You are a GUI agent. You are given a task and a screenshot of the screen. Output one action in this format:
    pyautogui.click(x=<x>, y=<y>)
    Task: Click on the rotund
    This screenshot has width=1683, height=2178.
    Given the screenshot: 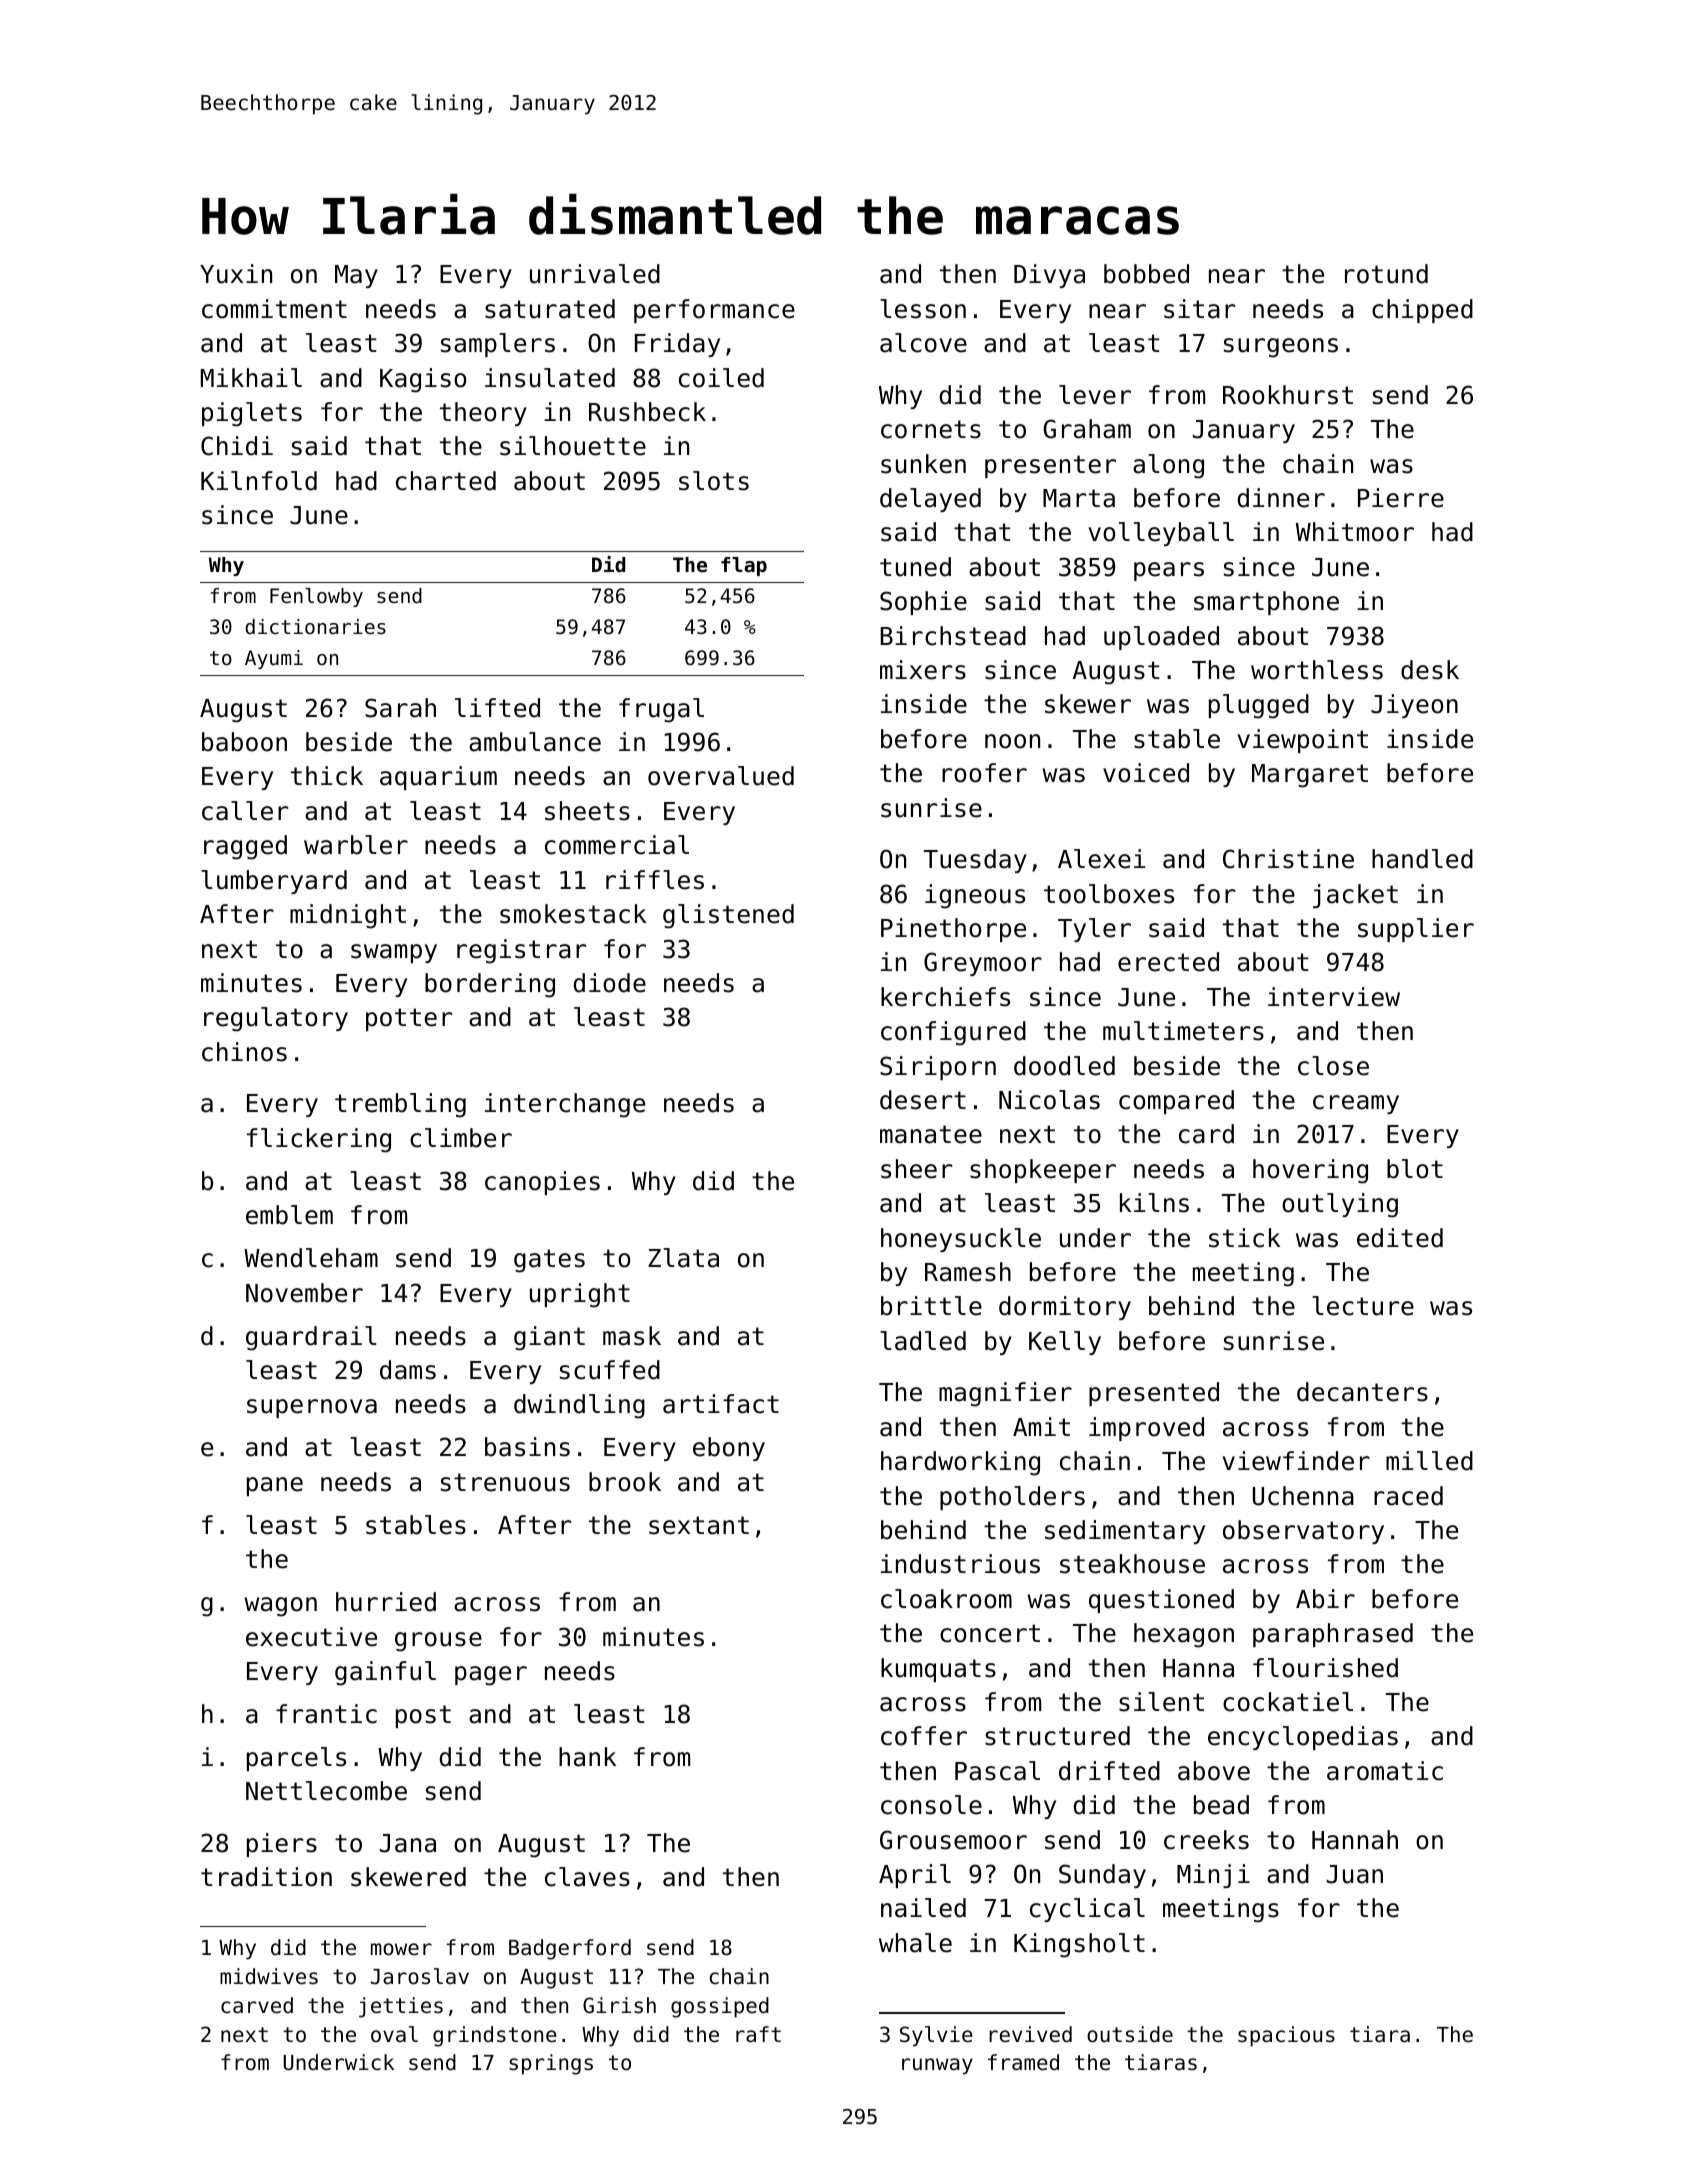 What is the action you would take?
    pyautogui.click(x=1386, y=274)
